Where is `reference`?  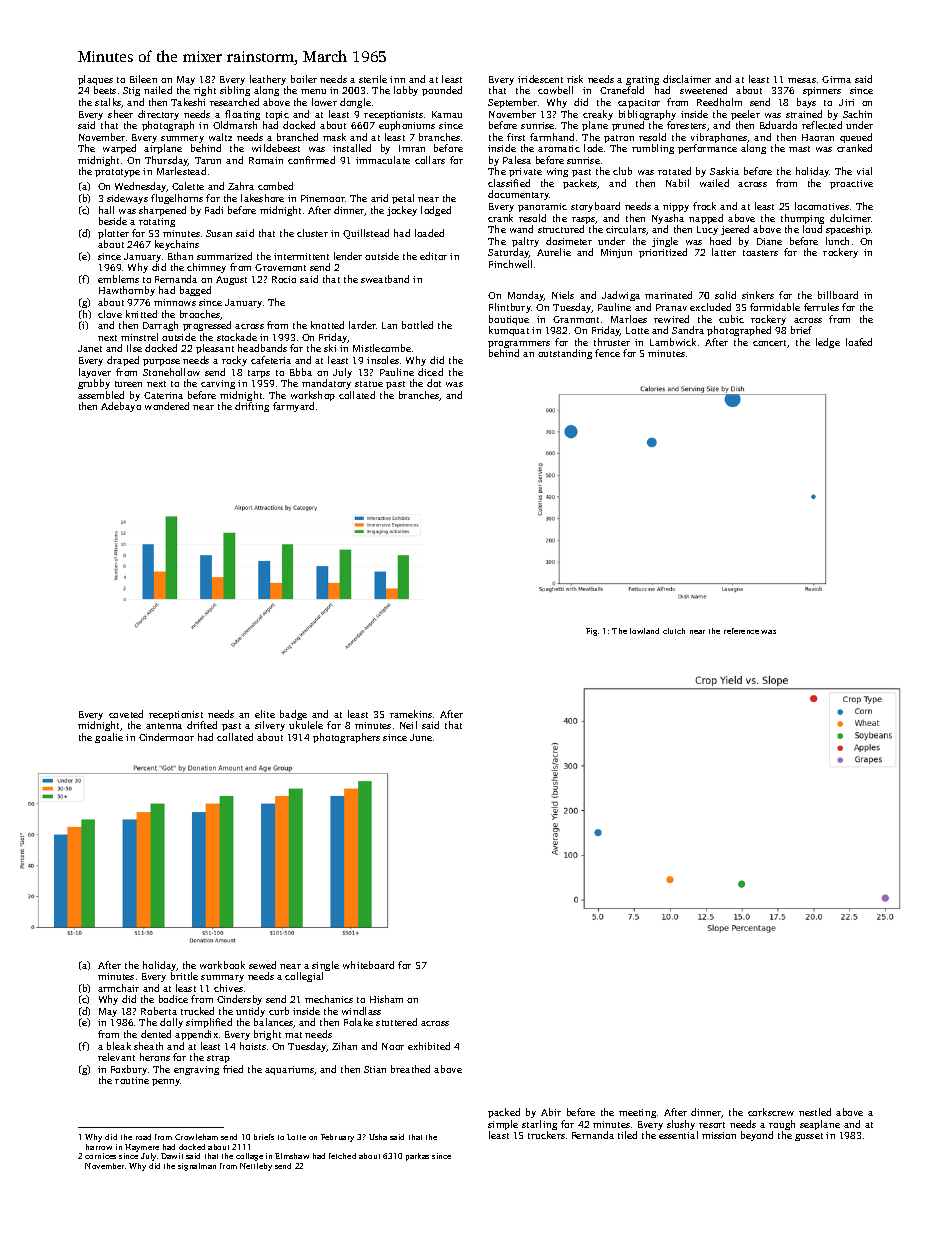 reference is located at coordinates (741, 631).
